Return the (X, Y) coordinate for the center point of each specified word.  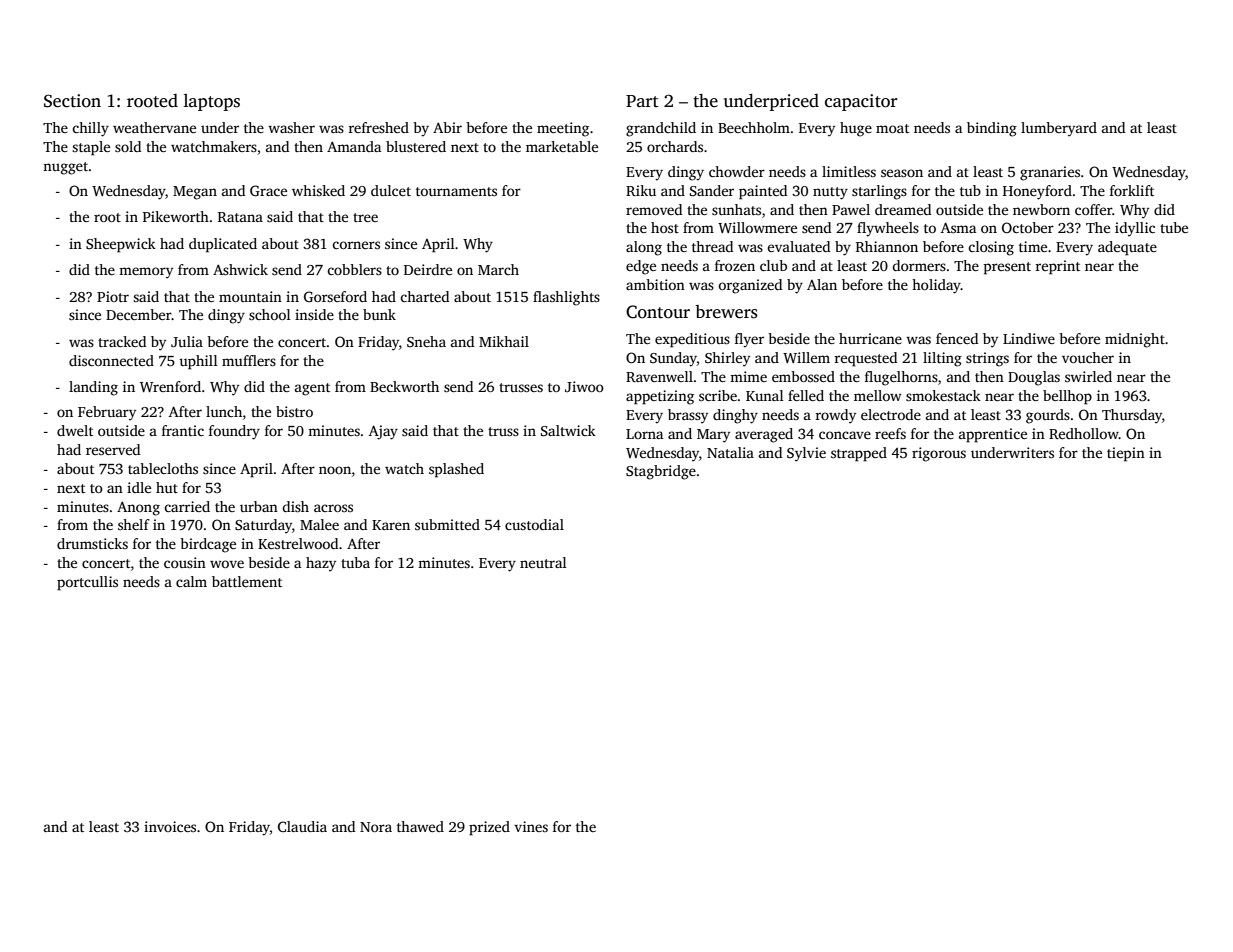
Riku (641, 190)
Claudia (302, 826)
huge (856, 129)
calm (191, 581)
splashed (456, 470)
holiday (936, 286)
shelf (134, 524)
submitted (447, 524)
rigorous (939, 454)
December (139, 314)
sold (128, 146)
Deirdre (428, 269)
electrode (891, 414)
